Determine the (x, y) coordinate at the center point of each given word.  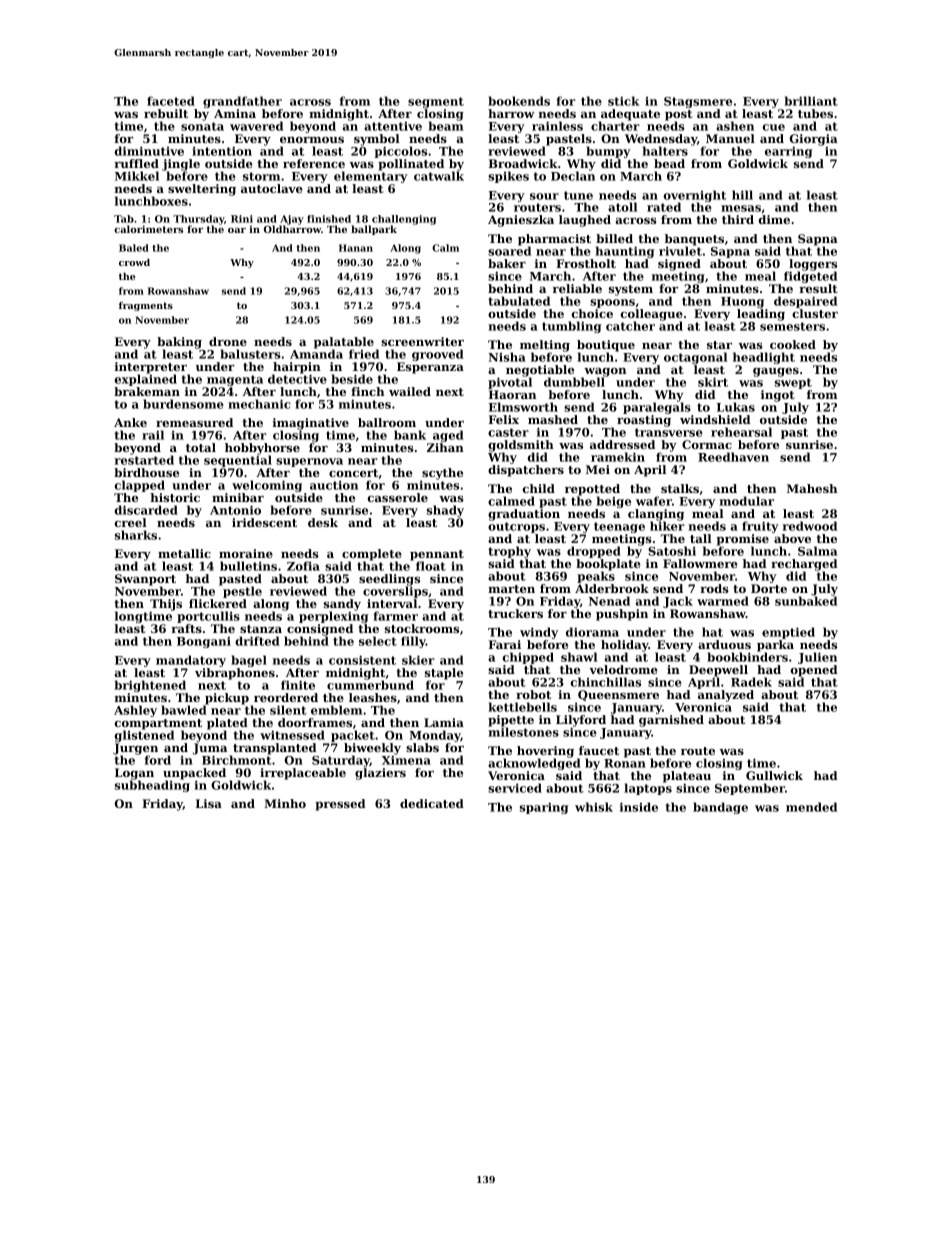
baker (507, 263)
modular (746, 501)
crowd (134, 262)
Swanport (145, 580)
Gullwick (774, 775)
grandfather (242, 102)
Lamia (444, 722)
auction (334, 485)
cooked (793, 344)
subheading (152, 786)
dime (774, 219)
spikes (508, 177)
